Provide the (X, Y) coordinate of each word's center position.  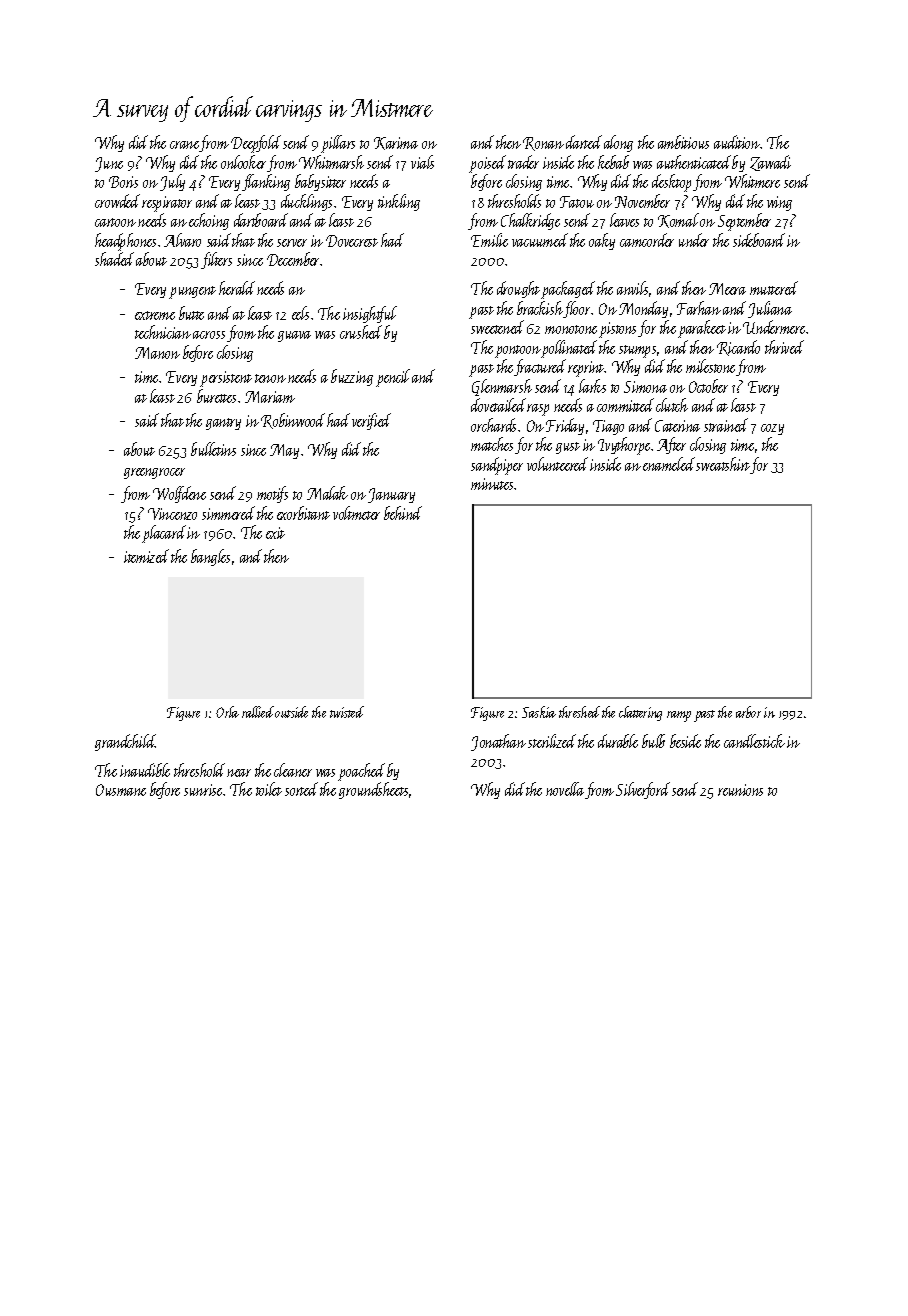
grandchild (125, 742)
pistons (617, 330)
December (294, 259)
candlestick (754, 741)
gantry (223, 424)
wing (779, 203)
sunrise (203, 790)
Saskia (539, 712)
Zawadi (770, 163)
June (109, 164)
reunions (740, 790)
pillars (338, 144)
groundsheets (373, 790)
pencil (393, 378)
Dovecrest (352, 241)
